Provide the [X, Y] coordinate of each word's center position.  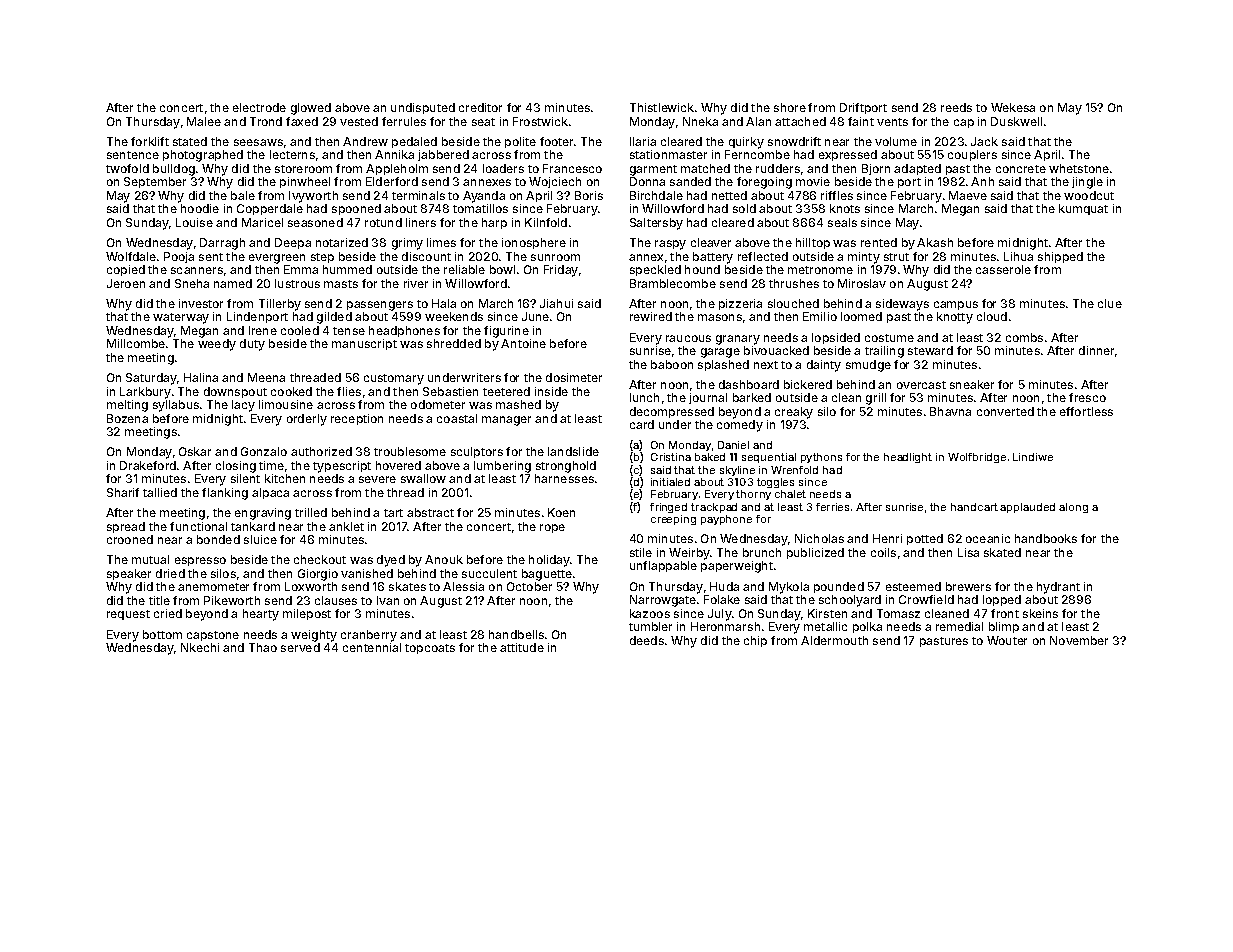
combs [1024, 337]
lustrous [297, 283]
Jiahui [556, 303]
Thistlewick [662, 107]
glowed [311, 109]
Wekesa [1013, 107]
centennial [372, 647]
